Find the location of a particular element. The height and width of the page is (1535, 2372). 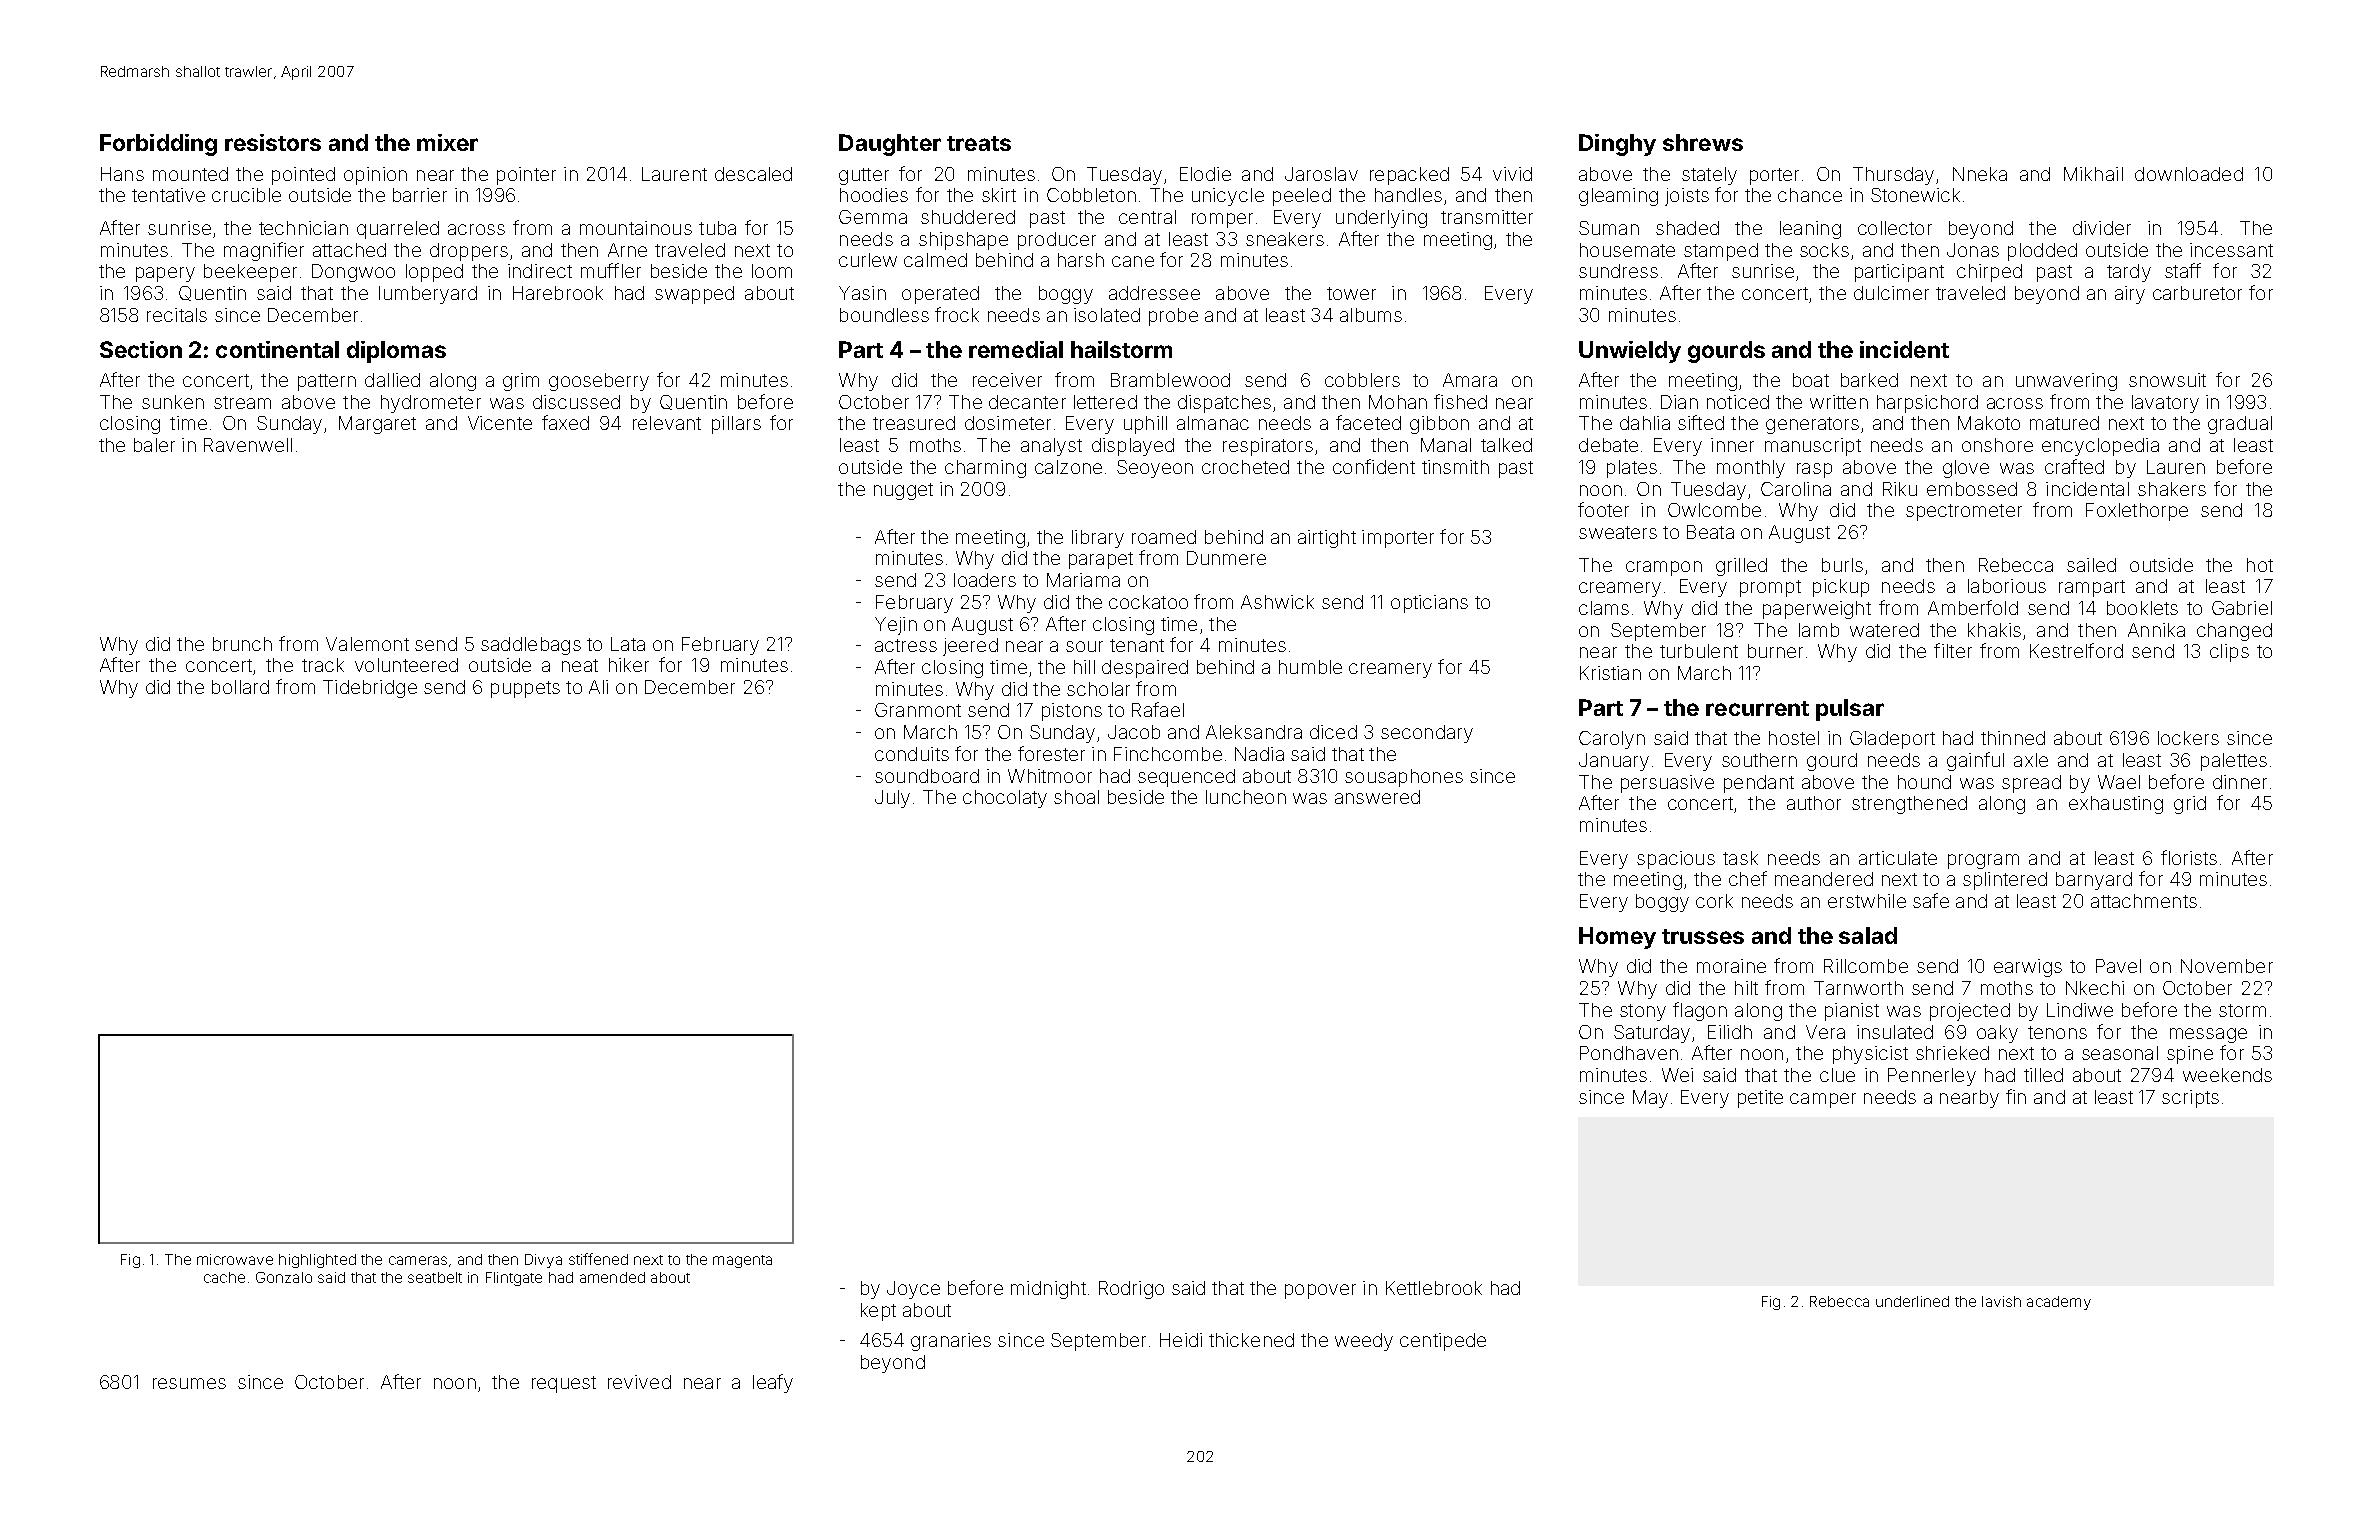

popover is located at coordinates (1320, 1291).
